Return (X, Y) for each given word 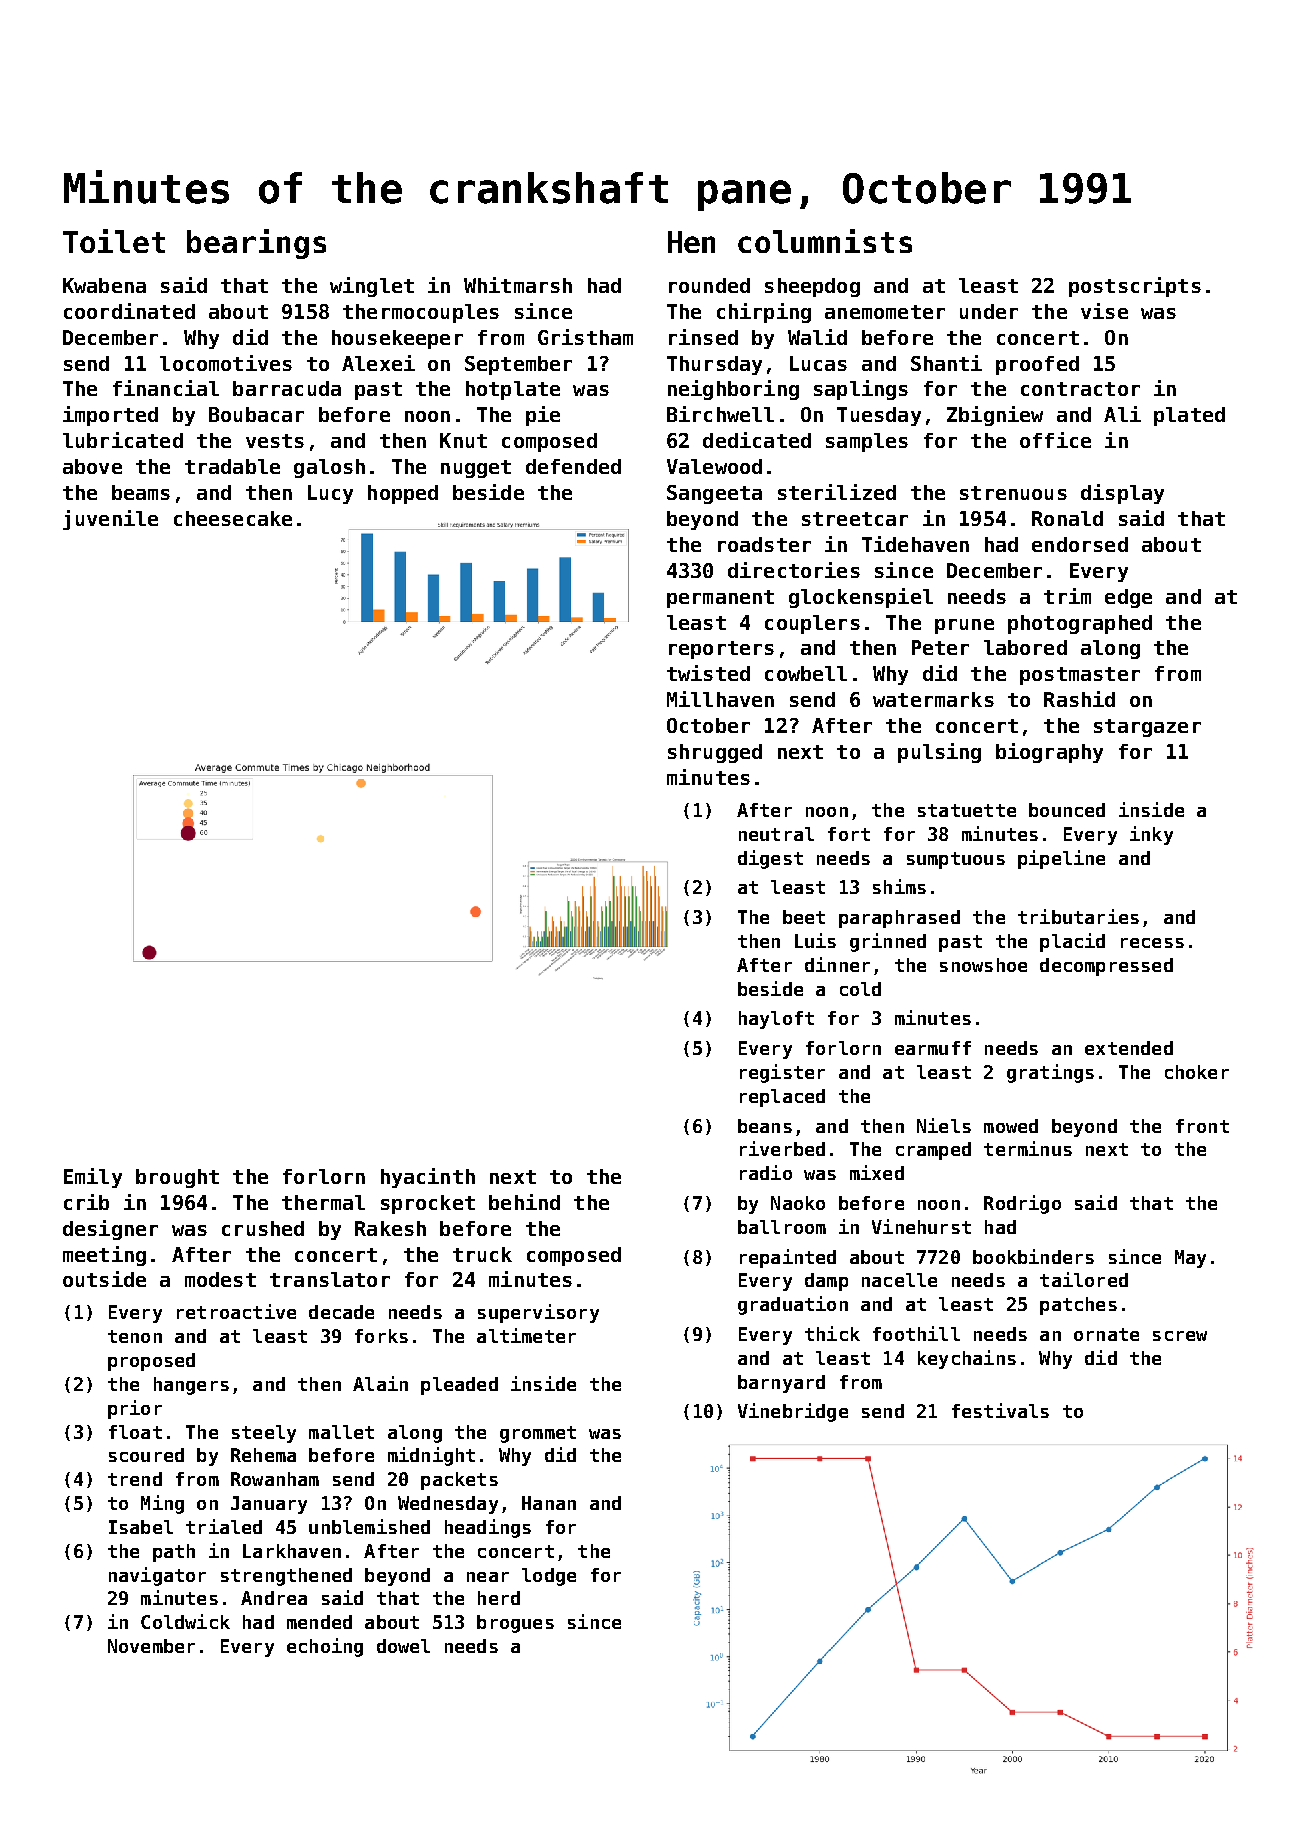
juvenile (110, 520)
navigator (157, 1576)
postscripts (1135, 287)
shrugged (715, 753)
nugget (476, 469)
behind (524, 1202)
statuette (967, 810)
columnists (825, 241)
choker (1197, 1072)
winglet (372, 287)
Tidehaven (915, 544)
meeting (104, 1256)
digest (770, 859)
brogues (515, 1624)
